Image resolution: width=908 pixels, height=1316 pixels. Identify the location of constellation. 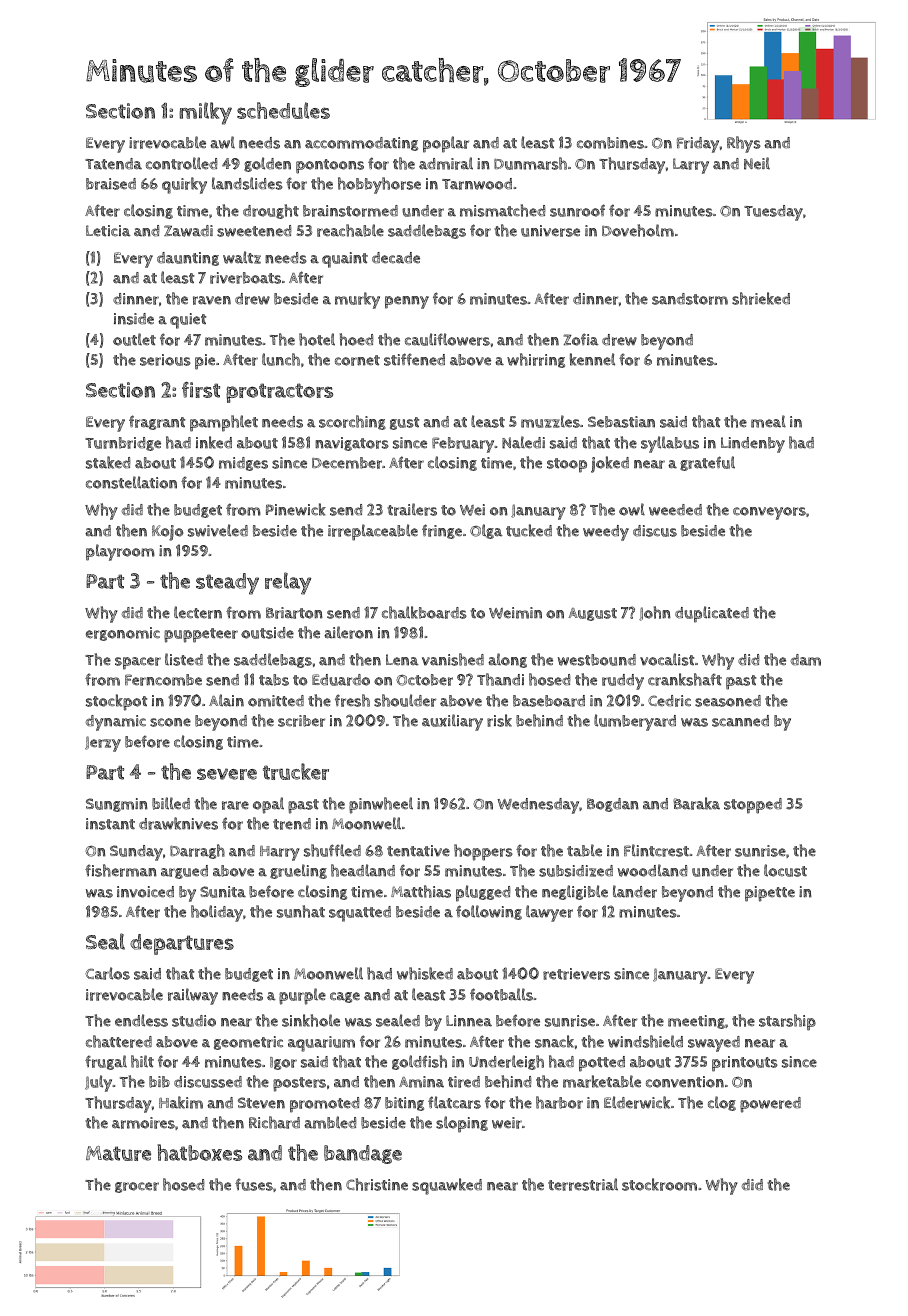
(131, 482).
